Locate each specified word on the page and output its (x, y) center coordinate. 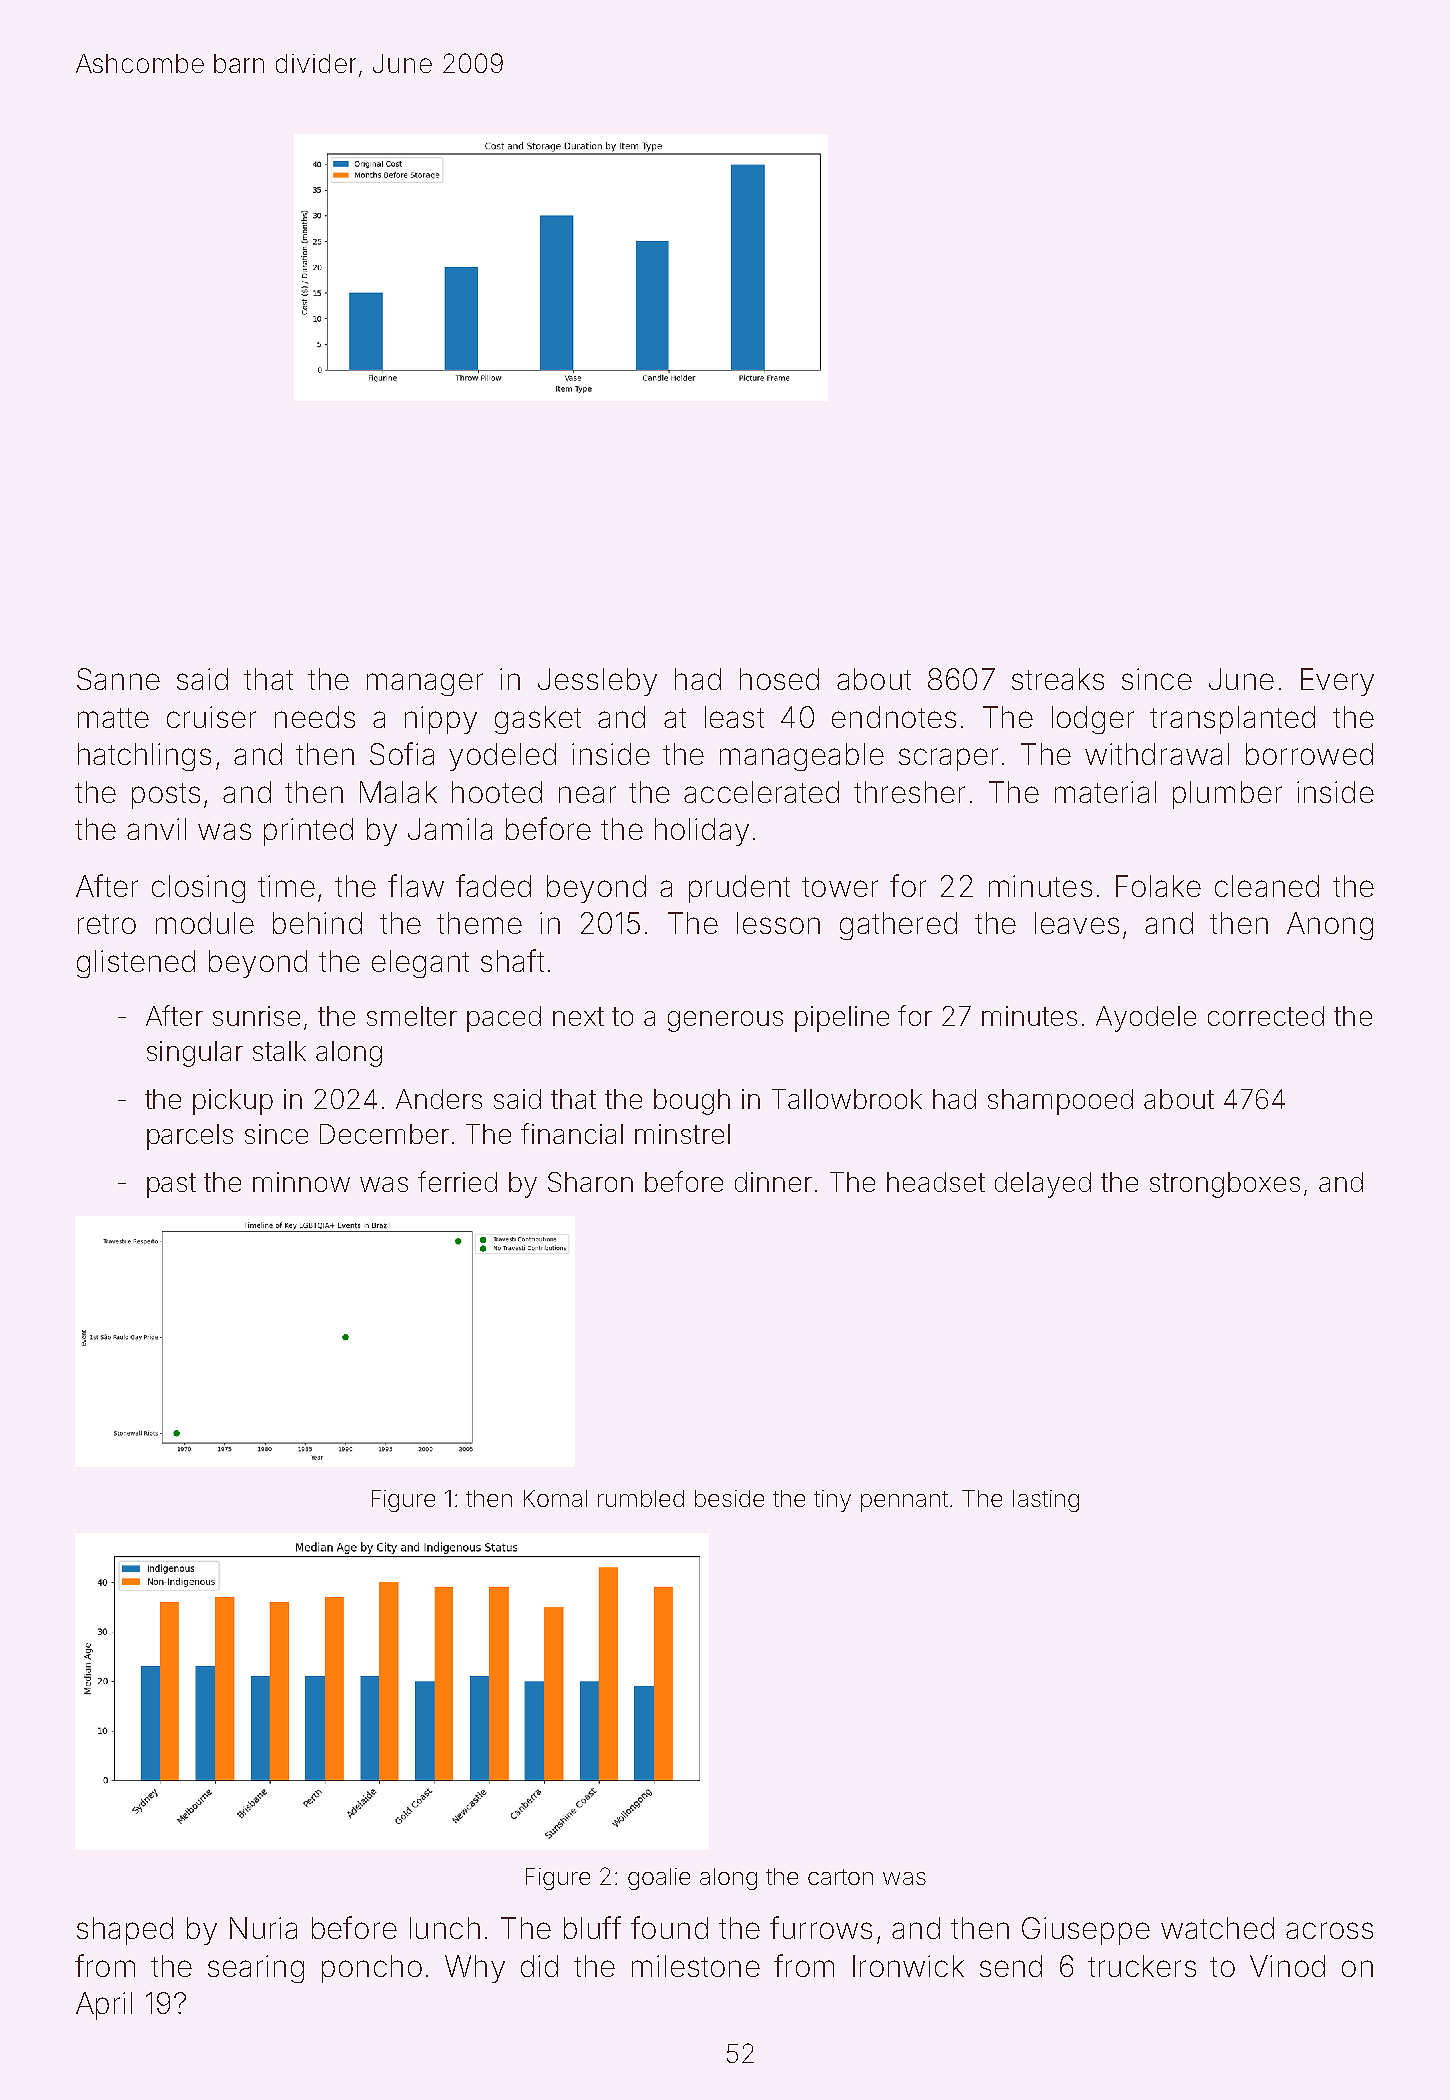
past (171, 1185)
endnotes (894, 717)
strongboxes (1225, 1185)
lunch (445, 1928)
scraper (948, 759)
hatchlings (144, 757)
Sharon (590, 1182)
